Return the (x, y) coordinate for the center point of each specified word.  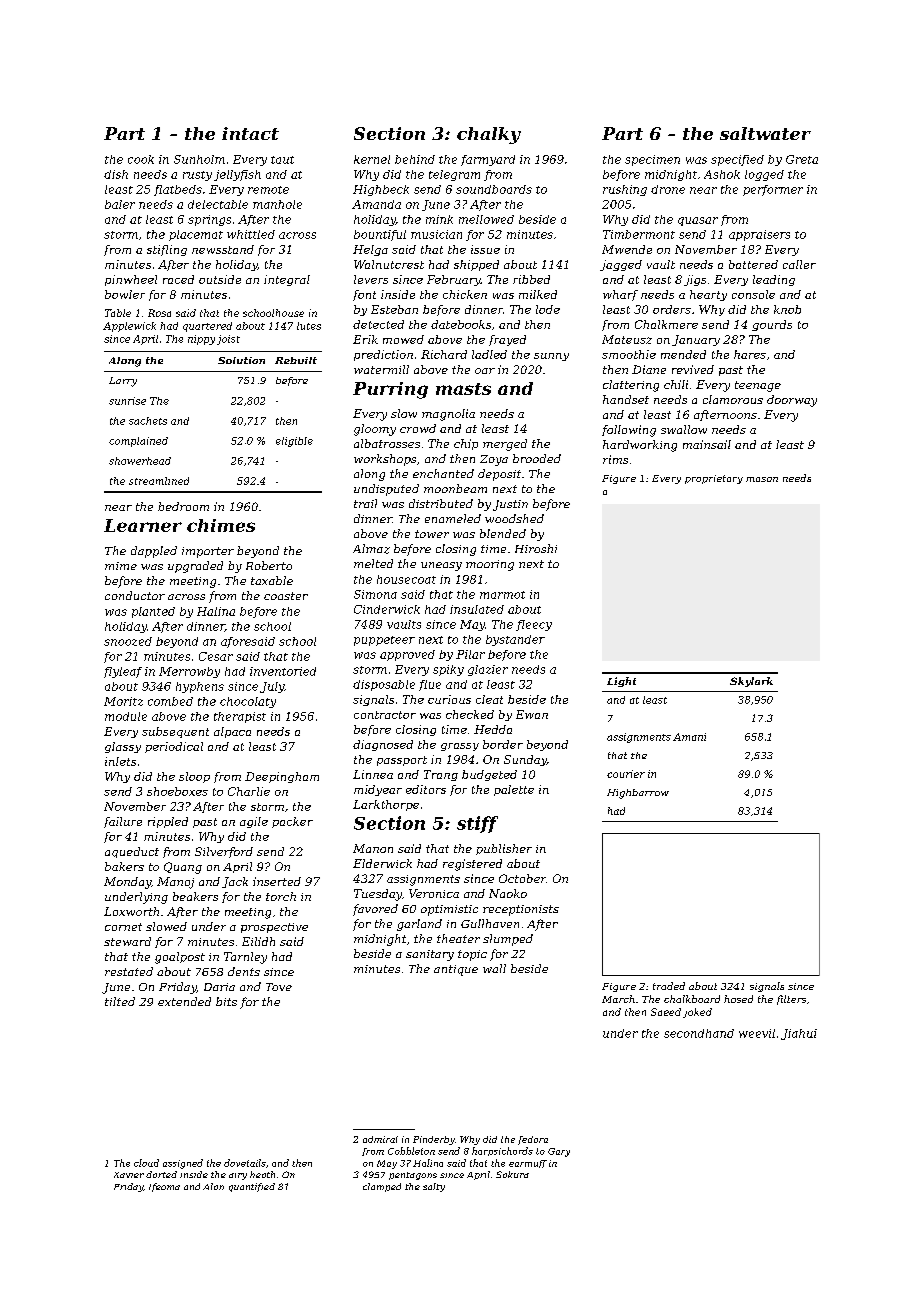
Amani (689, 737)
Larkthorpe (386, 805)
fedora (533, 1140)
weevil (757, 1033)
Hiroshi (536, 548)
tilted (120, 1001)
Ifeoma (164, 1187)
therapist (240, 717)
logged (764, 175)
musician (436, 234)
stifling (167, 250)
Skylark (751, 682)
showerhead (140, 461)
